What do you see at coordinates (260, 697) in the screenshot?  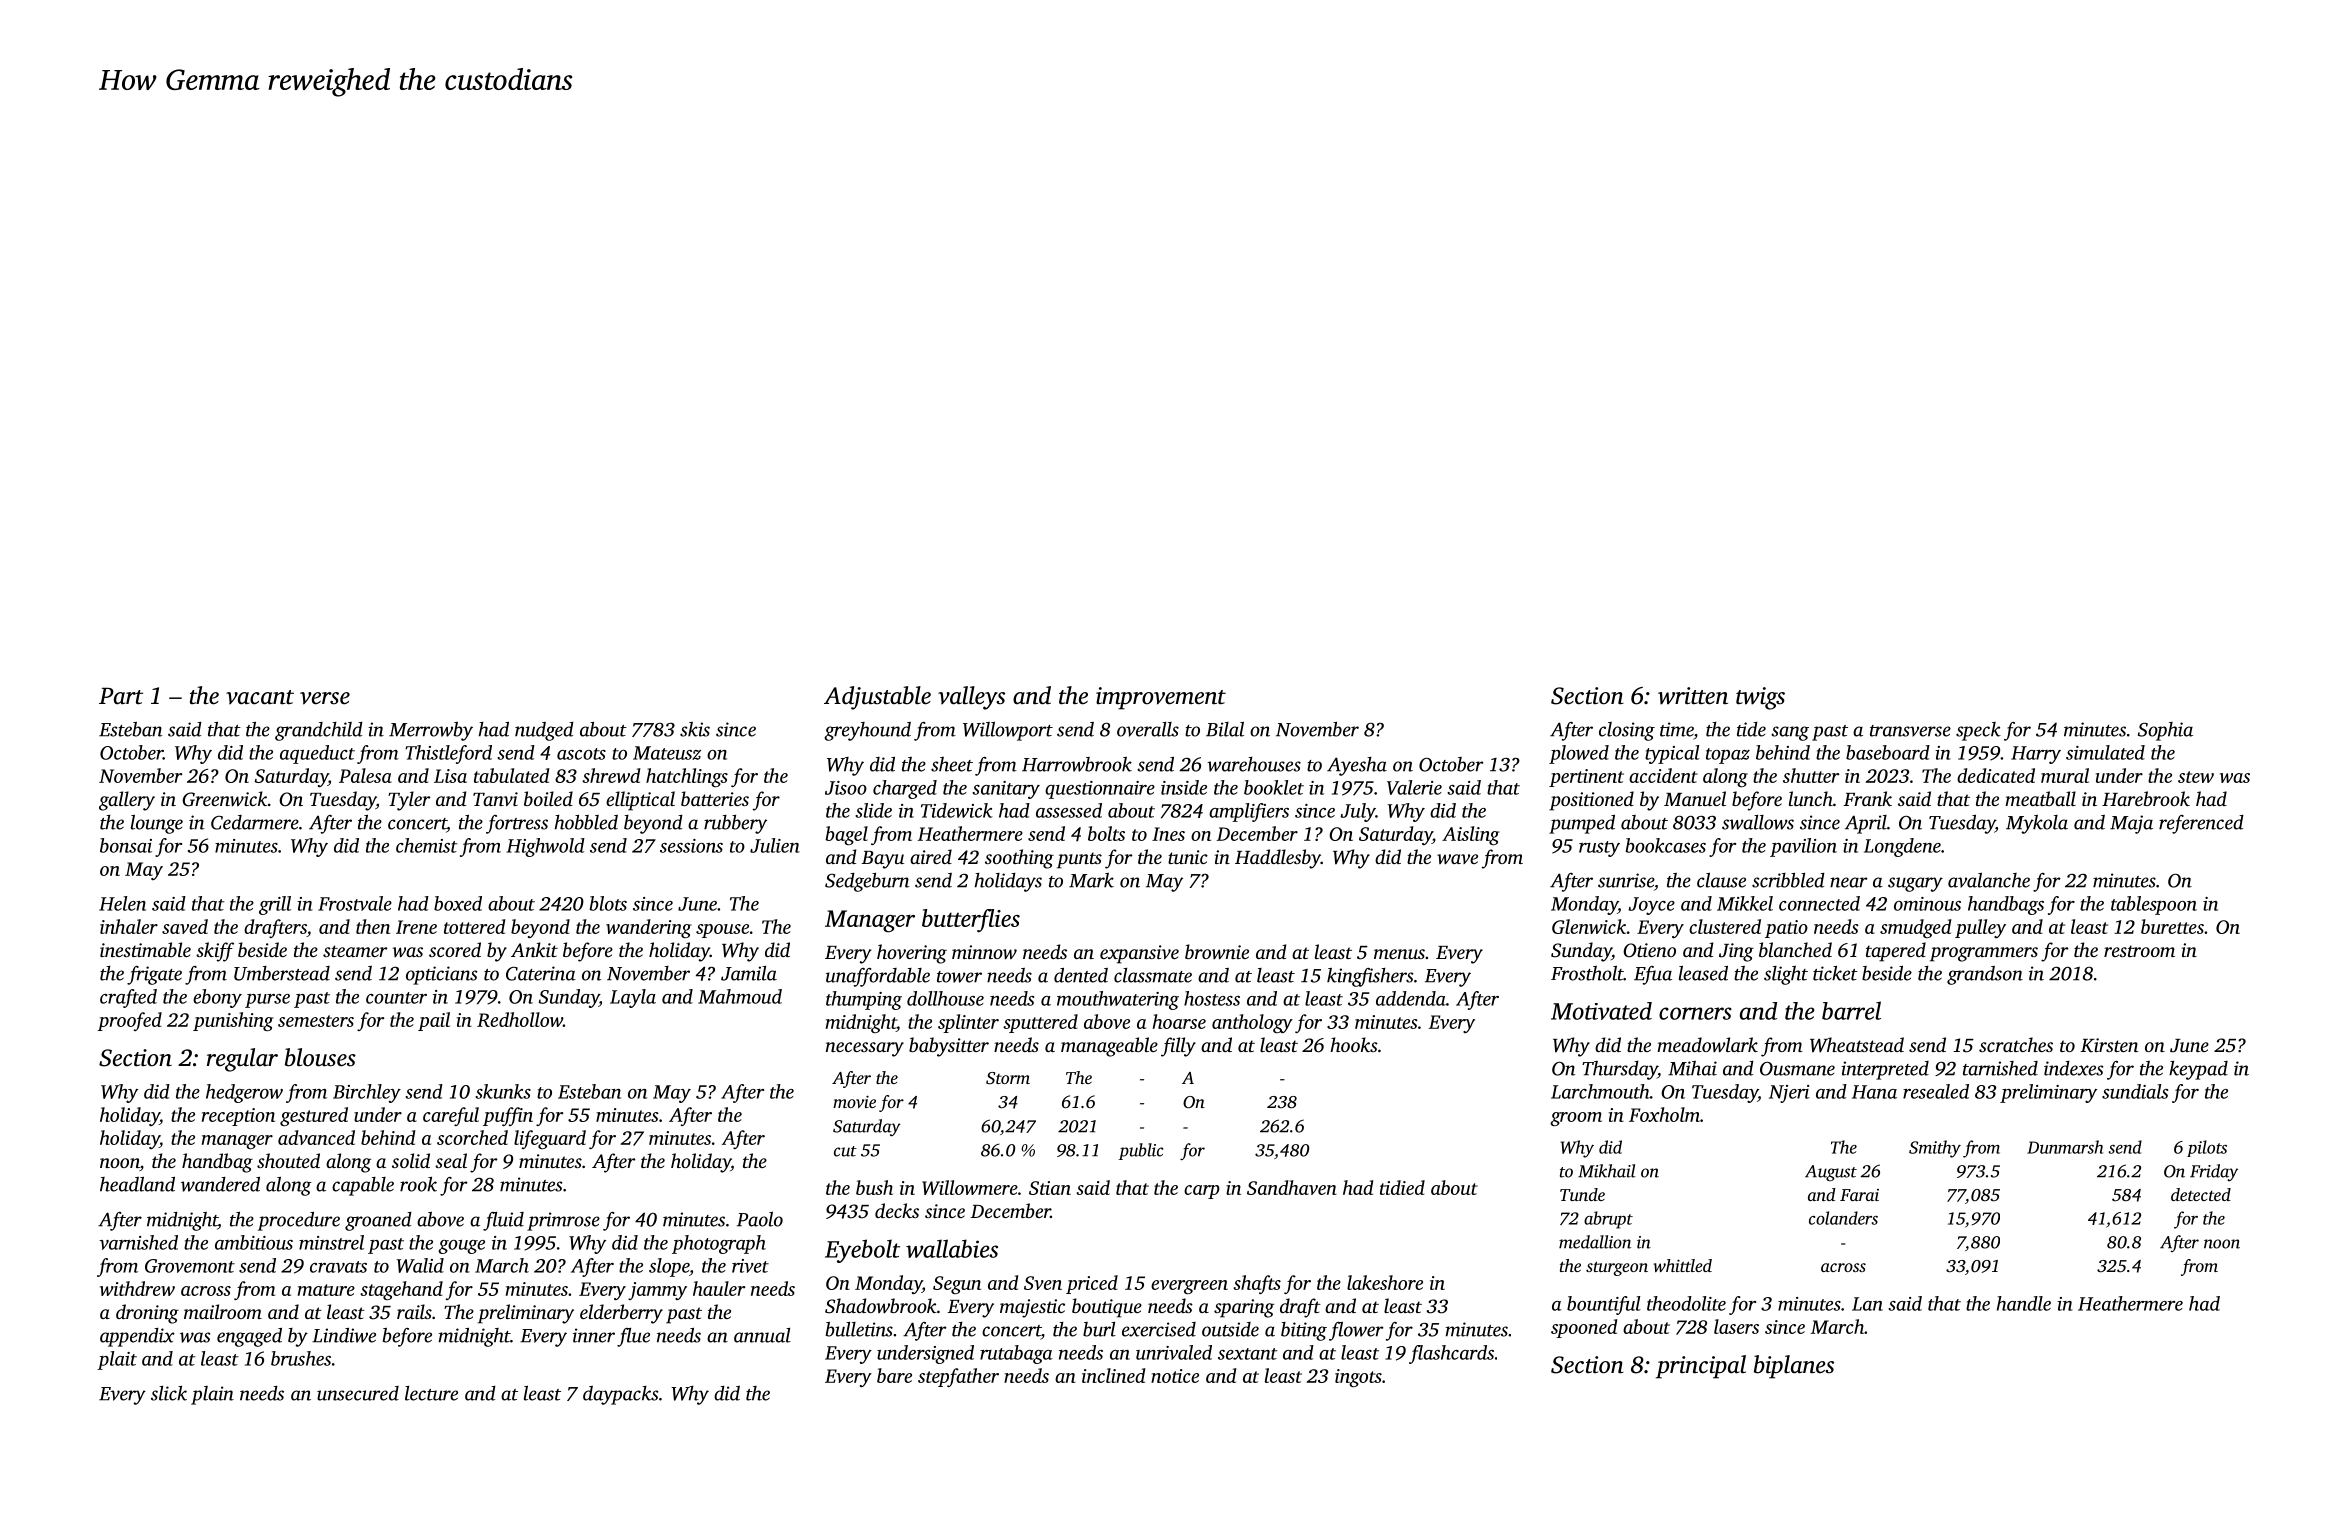 I see `vacant` at bounding box center [260, 697].
